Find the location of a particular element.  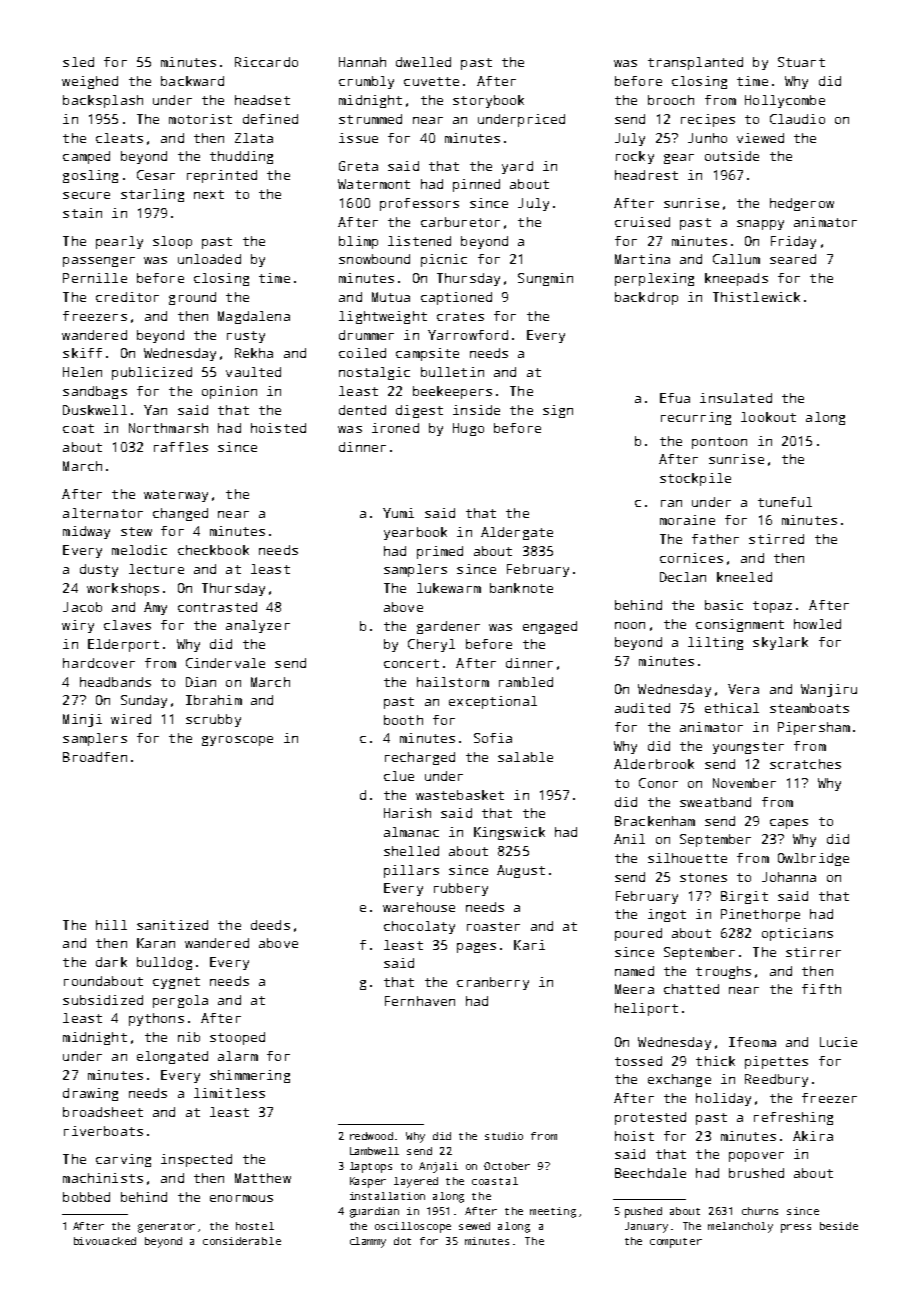

changed is located at coordinates (180, 514).
